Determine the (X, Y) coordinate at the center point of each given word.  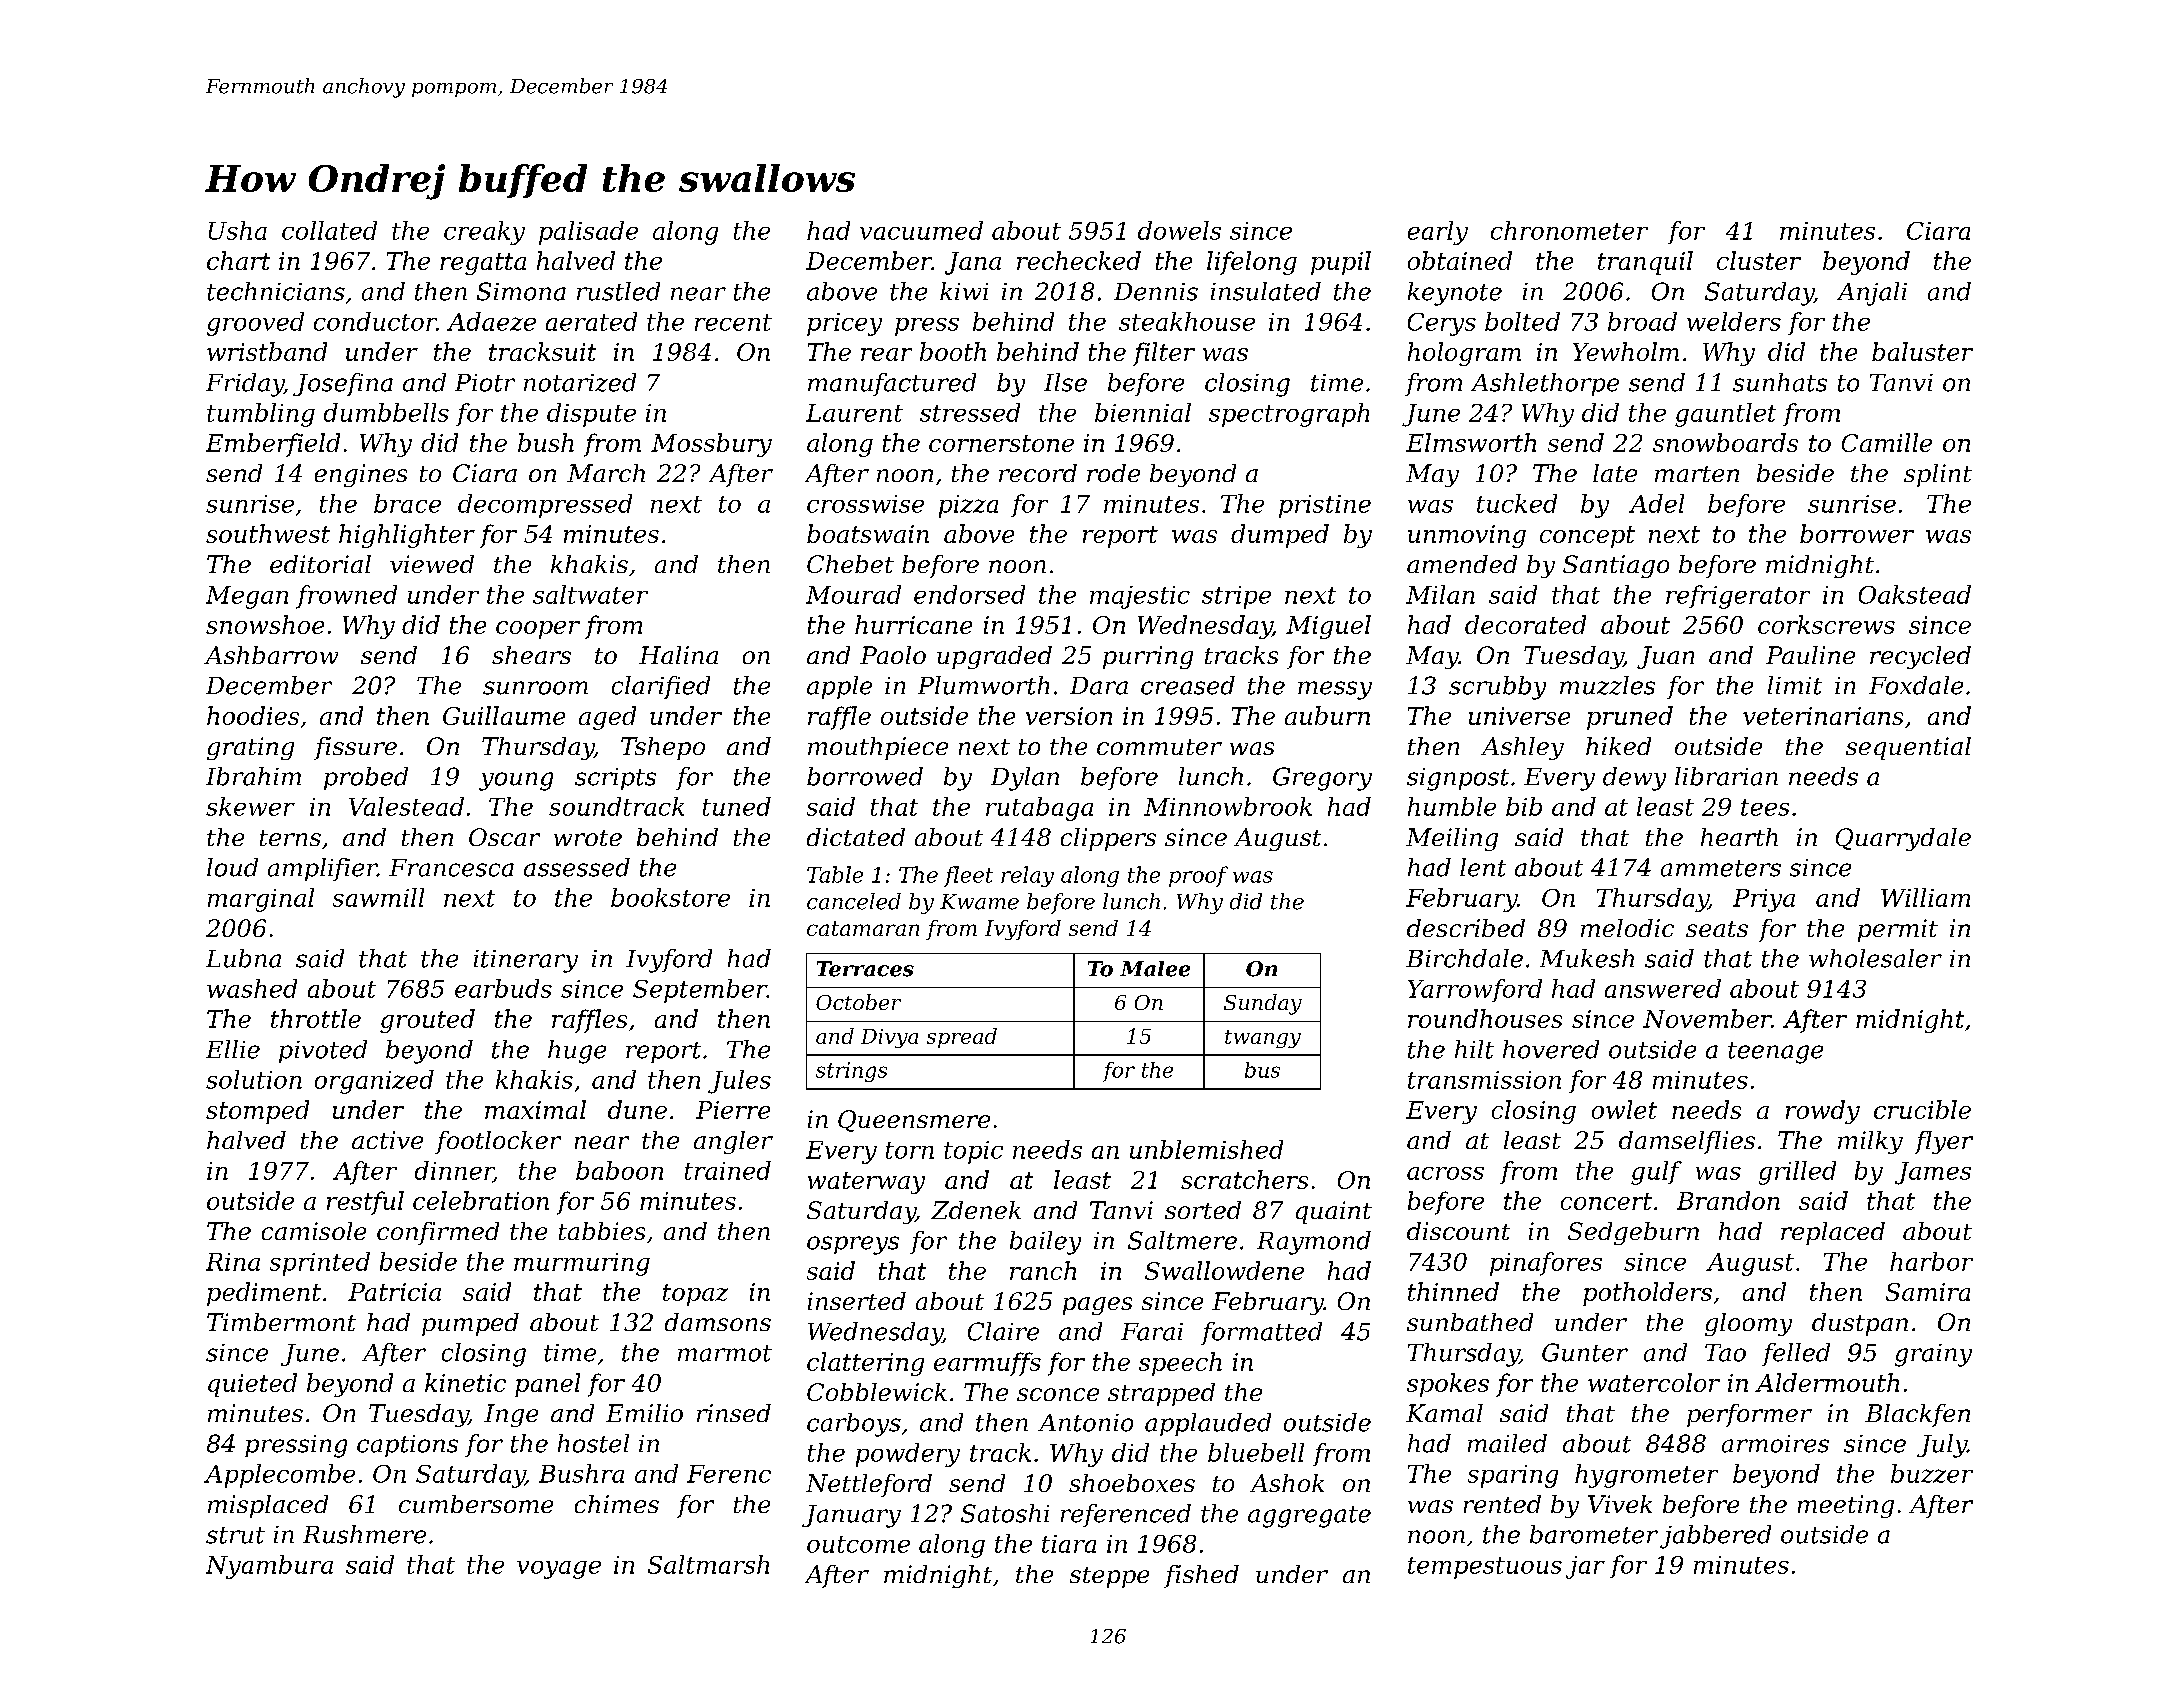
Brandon (1728, 1200)
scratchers (1244, 1179)
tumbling (261, 415)
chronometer (1569, 230)
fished (1201, 1576)
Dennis (1156, 292)
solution (254, 1079)
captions (407, 1446)
